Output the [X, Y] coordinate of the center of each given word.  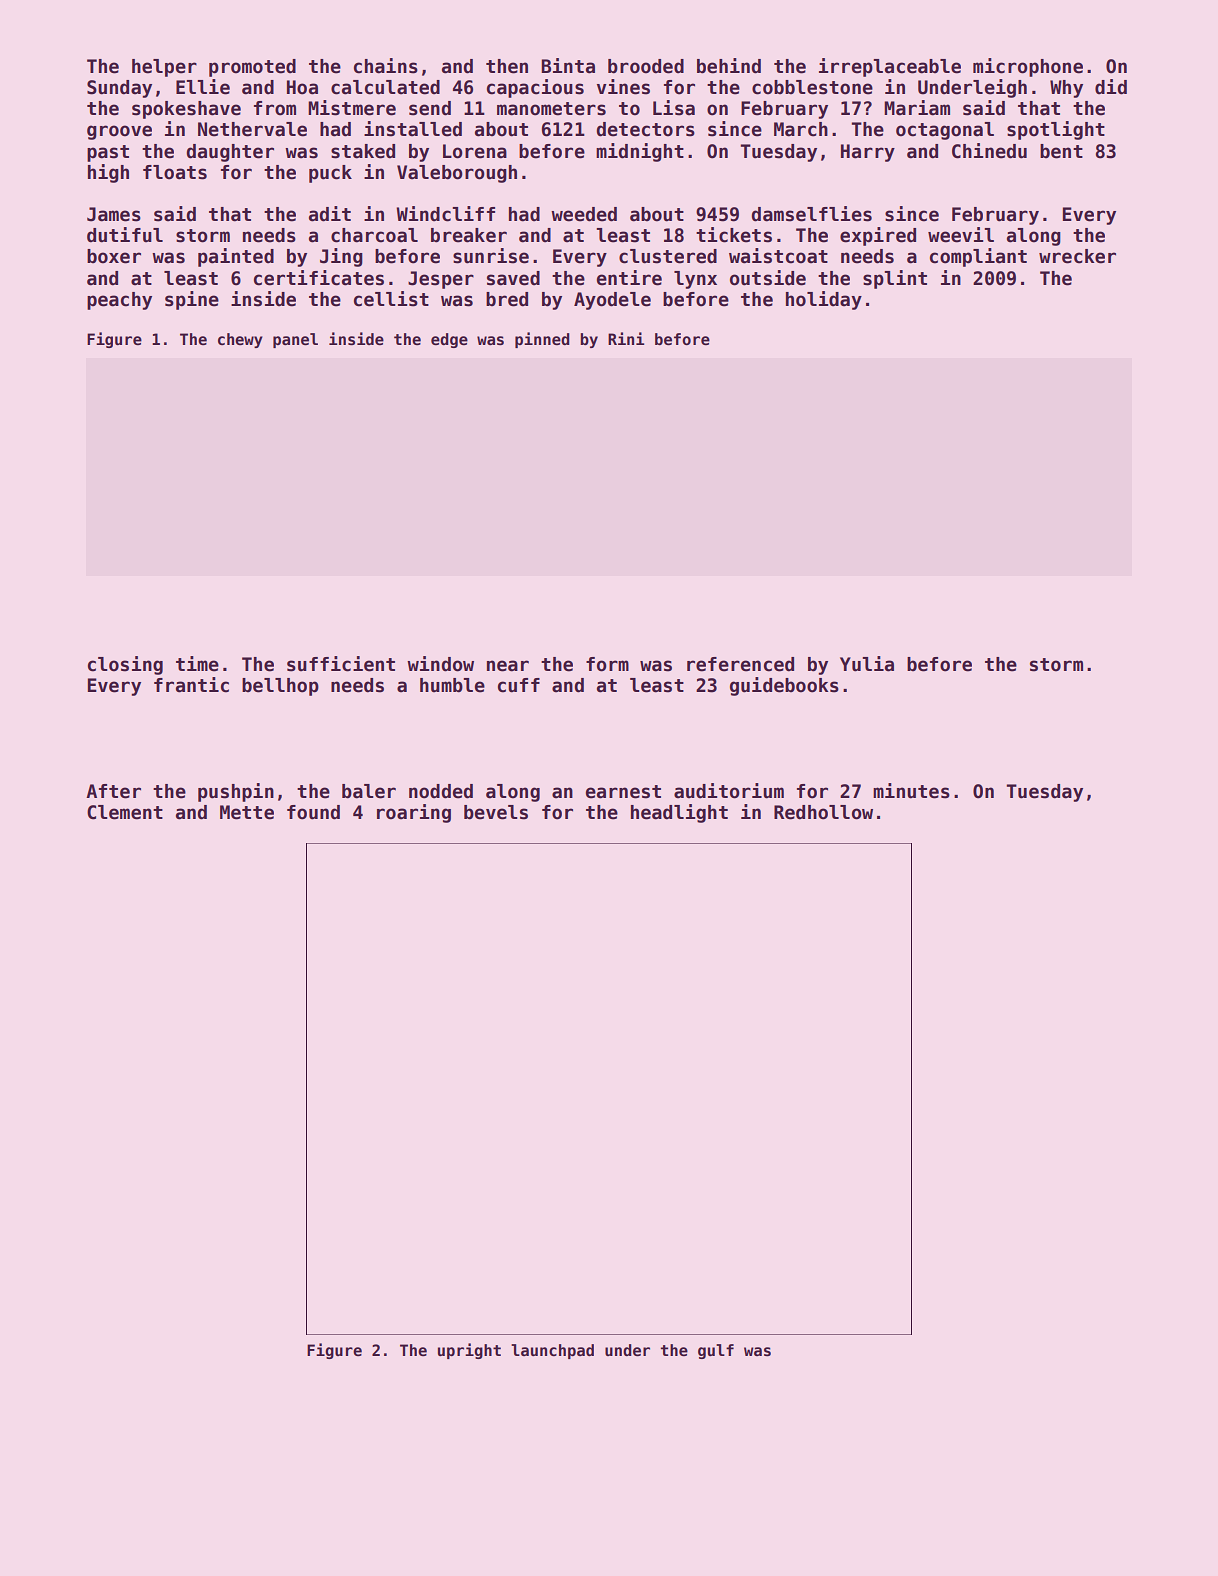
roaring [414, 813]
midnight [640, 152]
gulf [716, 1351]
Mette [247, 812]
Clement [125, 812]
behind [729, 66]
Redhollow [823, 812]
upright [469, 1351]
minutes [911, 791]
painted [236, 257]
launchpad [552, 1351]
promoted [252, 68]
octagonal [945, 131]
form [607, 664]
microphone [1028, 67]
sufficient [341, 664]
